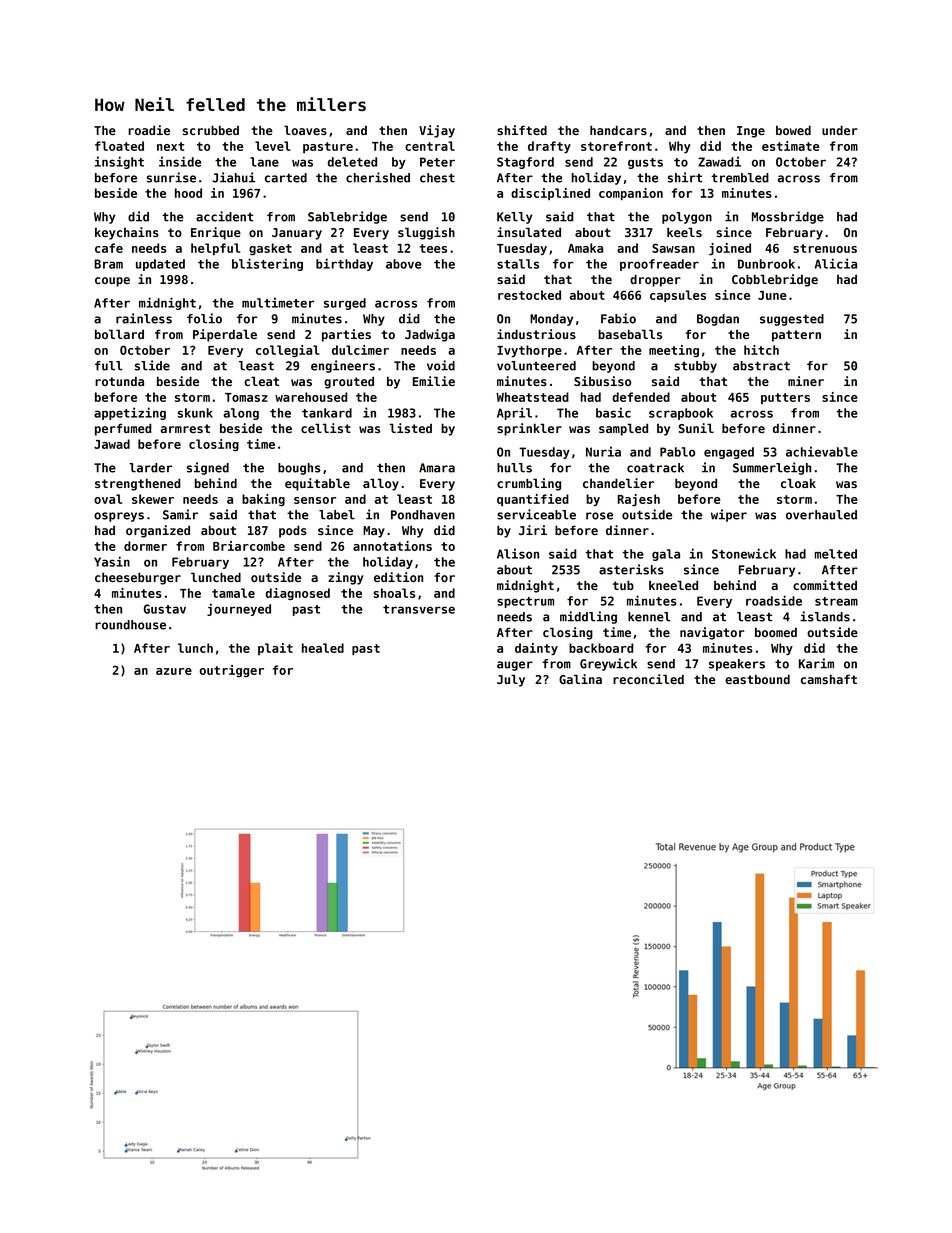 The height and width of the image is (1233, 952). Describe the element at coordinates (231, 671) in the image. I see `outrigger` at that location.
